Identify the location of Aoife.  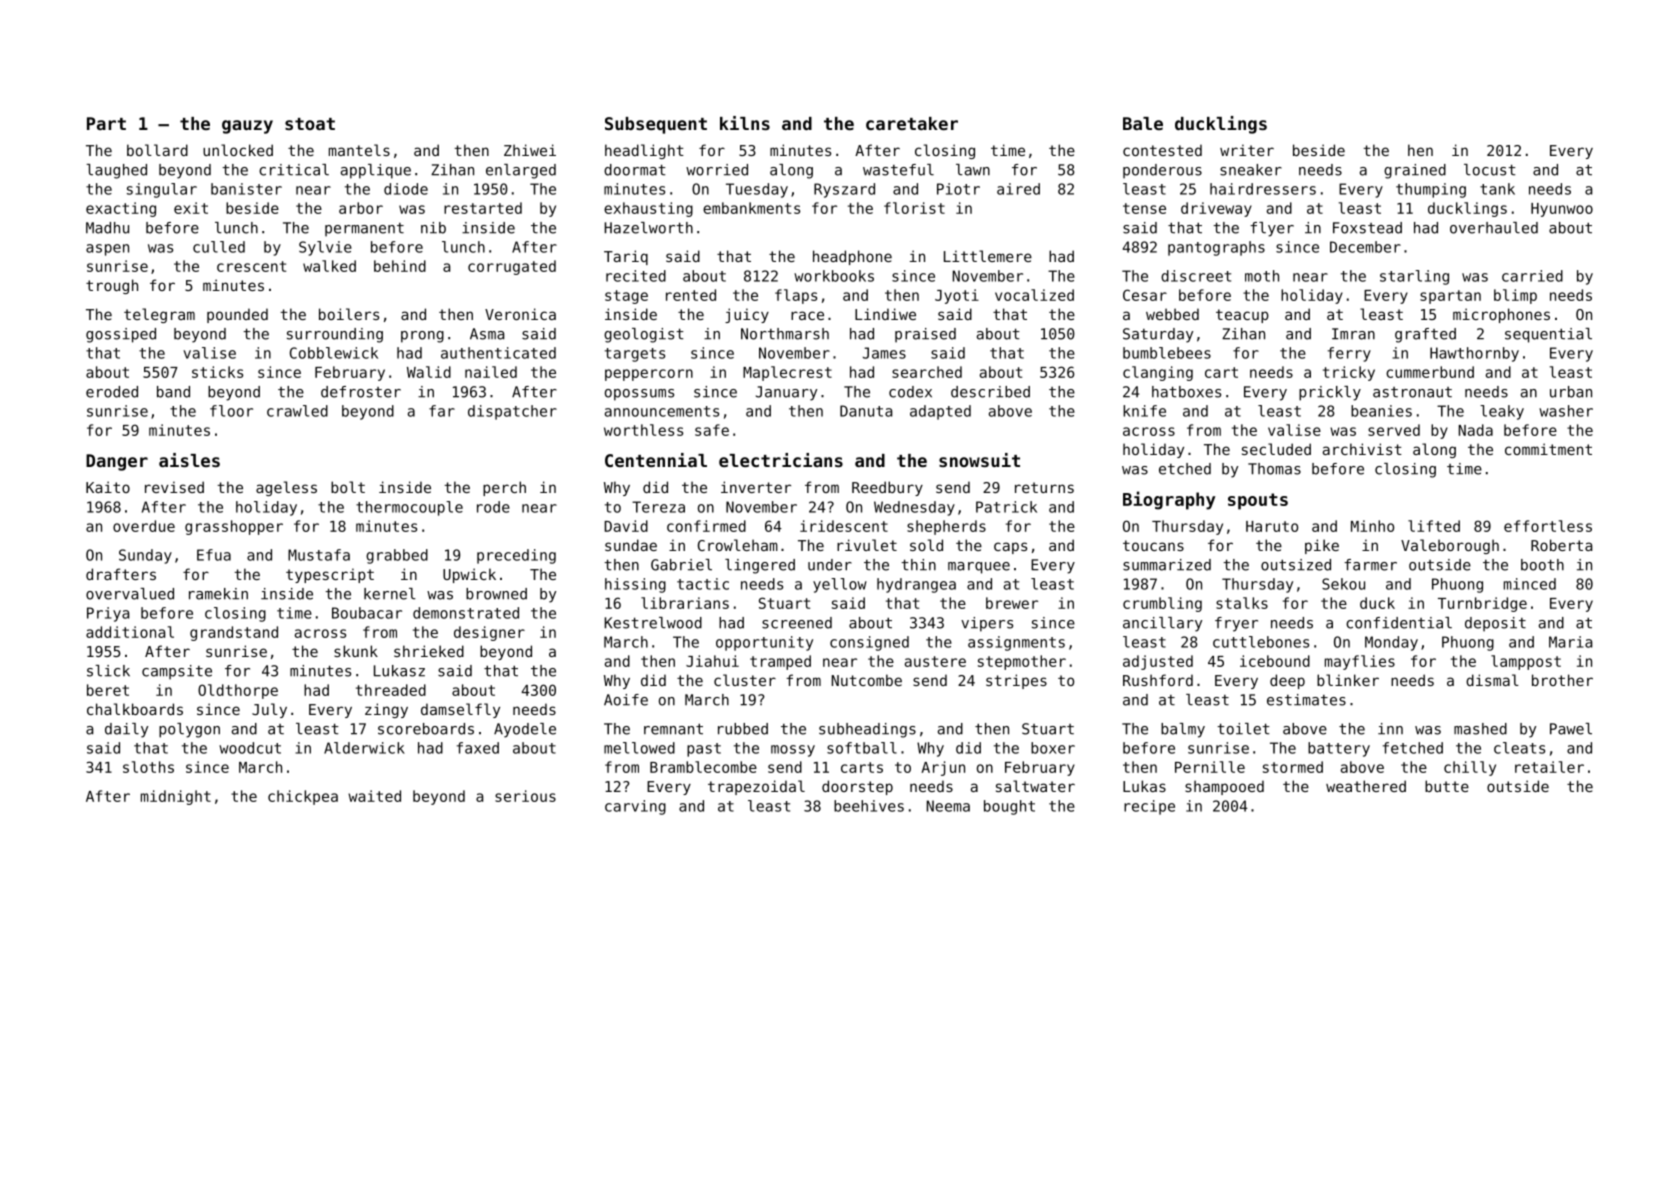
(626, 700).
